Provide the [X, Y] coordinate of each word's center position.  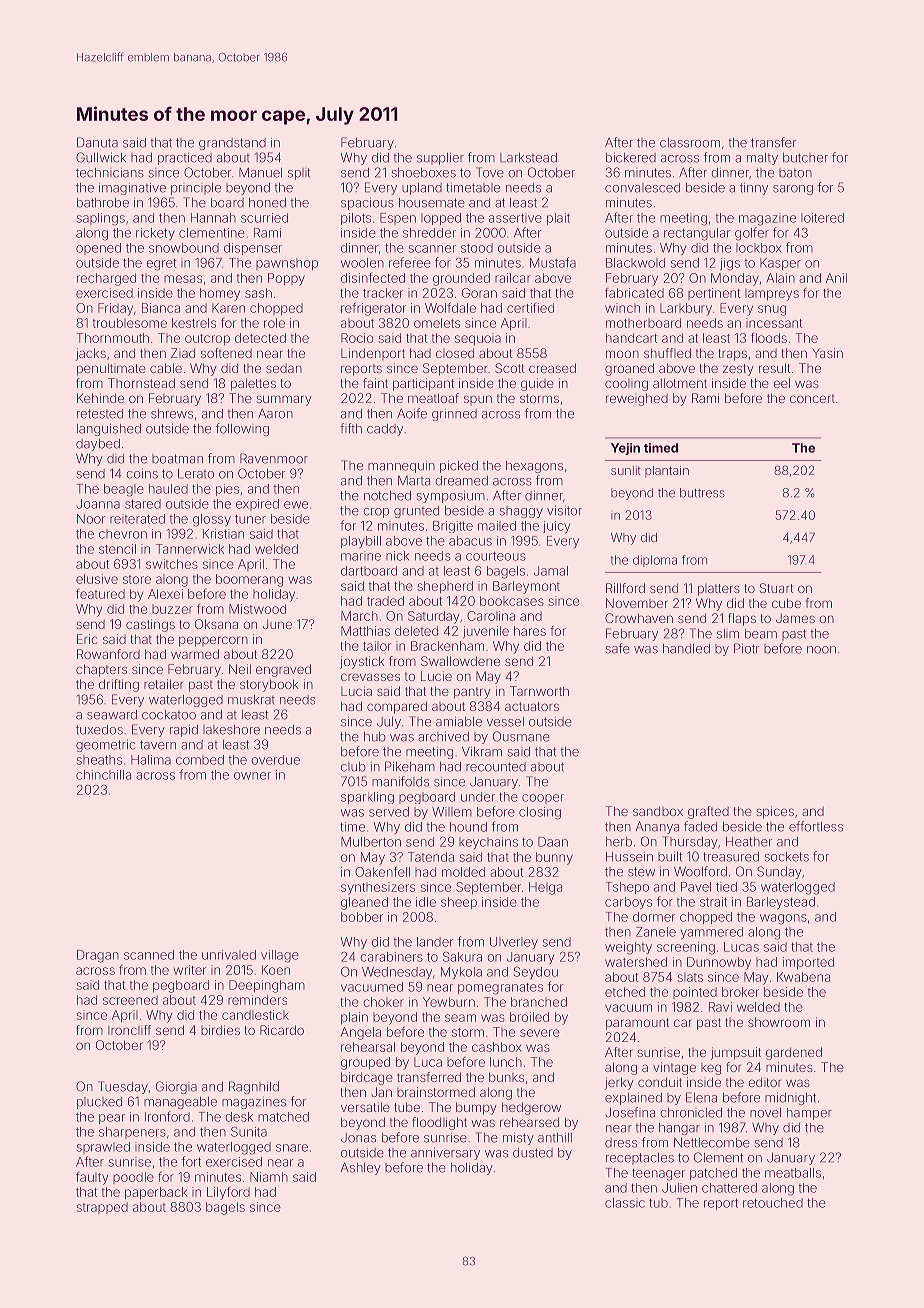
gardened [794, 1053]
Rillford [625, 588]
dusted [533, 1153]
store [137, 579]
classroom [690, 143]
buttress [702, 493]
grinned [454, 415]
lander [435, 942]
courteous [496, 556]
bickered [631, 158]
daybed [98, 445]
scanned [149, 955]
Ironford [167, 1116]
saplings [101, 219]
